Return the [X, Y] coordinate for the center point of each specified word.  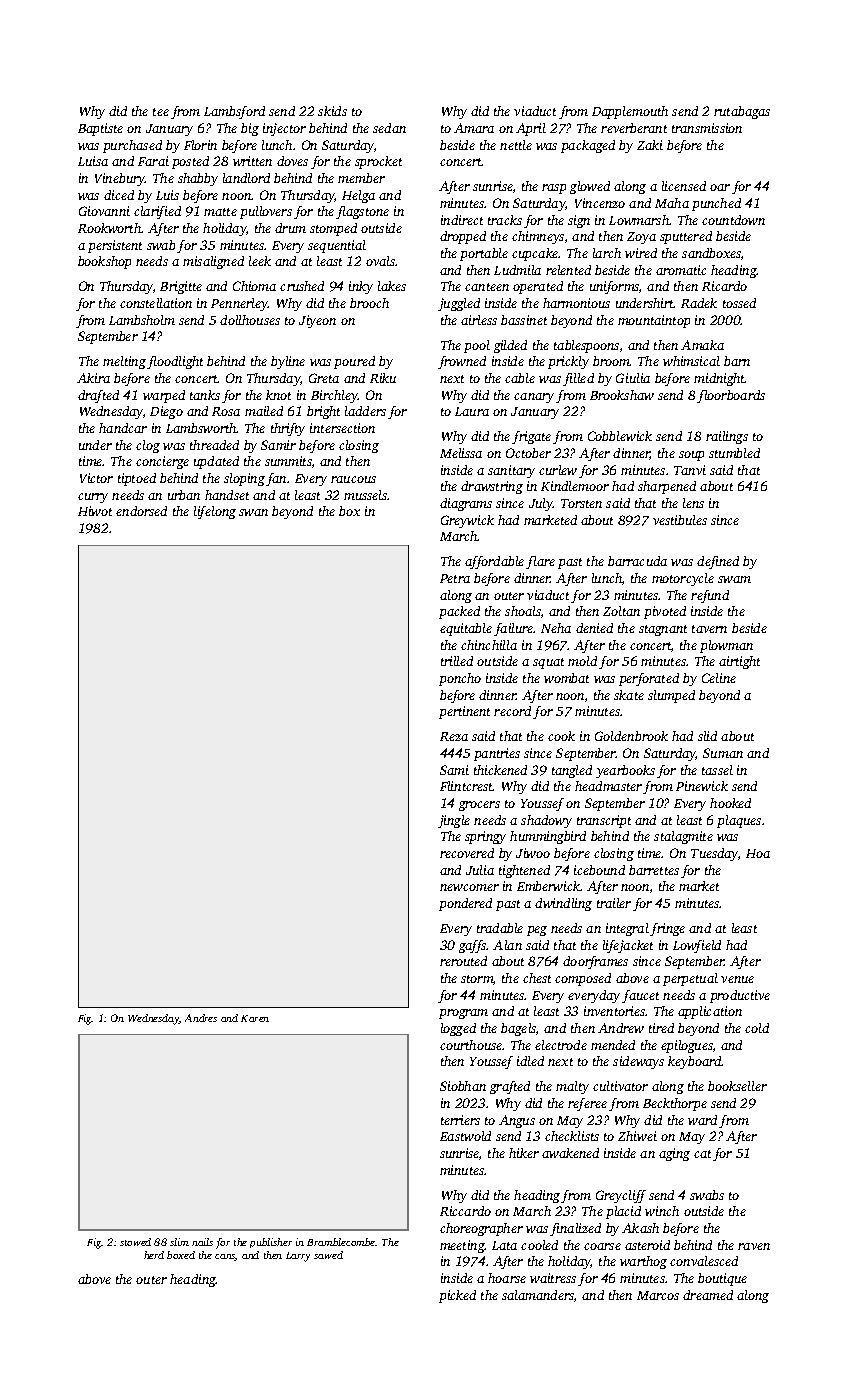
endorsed [141, 511]
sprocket [378, 162]
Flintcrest [466, 786]
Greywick [467, 521]
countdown [733, 220]
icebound [599, 870]
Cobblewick [620, 436]
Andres [201, 1018]
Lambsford [234, 112]
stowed [135, 1242]
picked [457, 1296]
